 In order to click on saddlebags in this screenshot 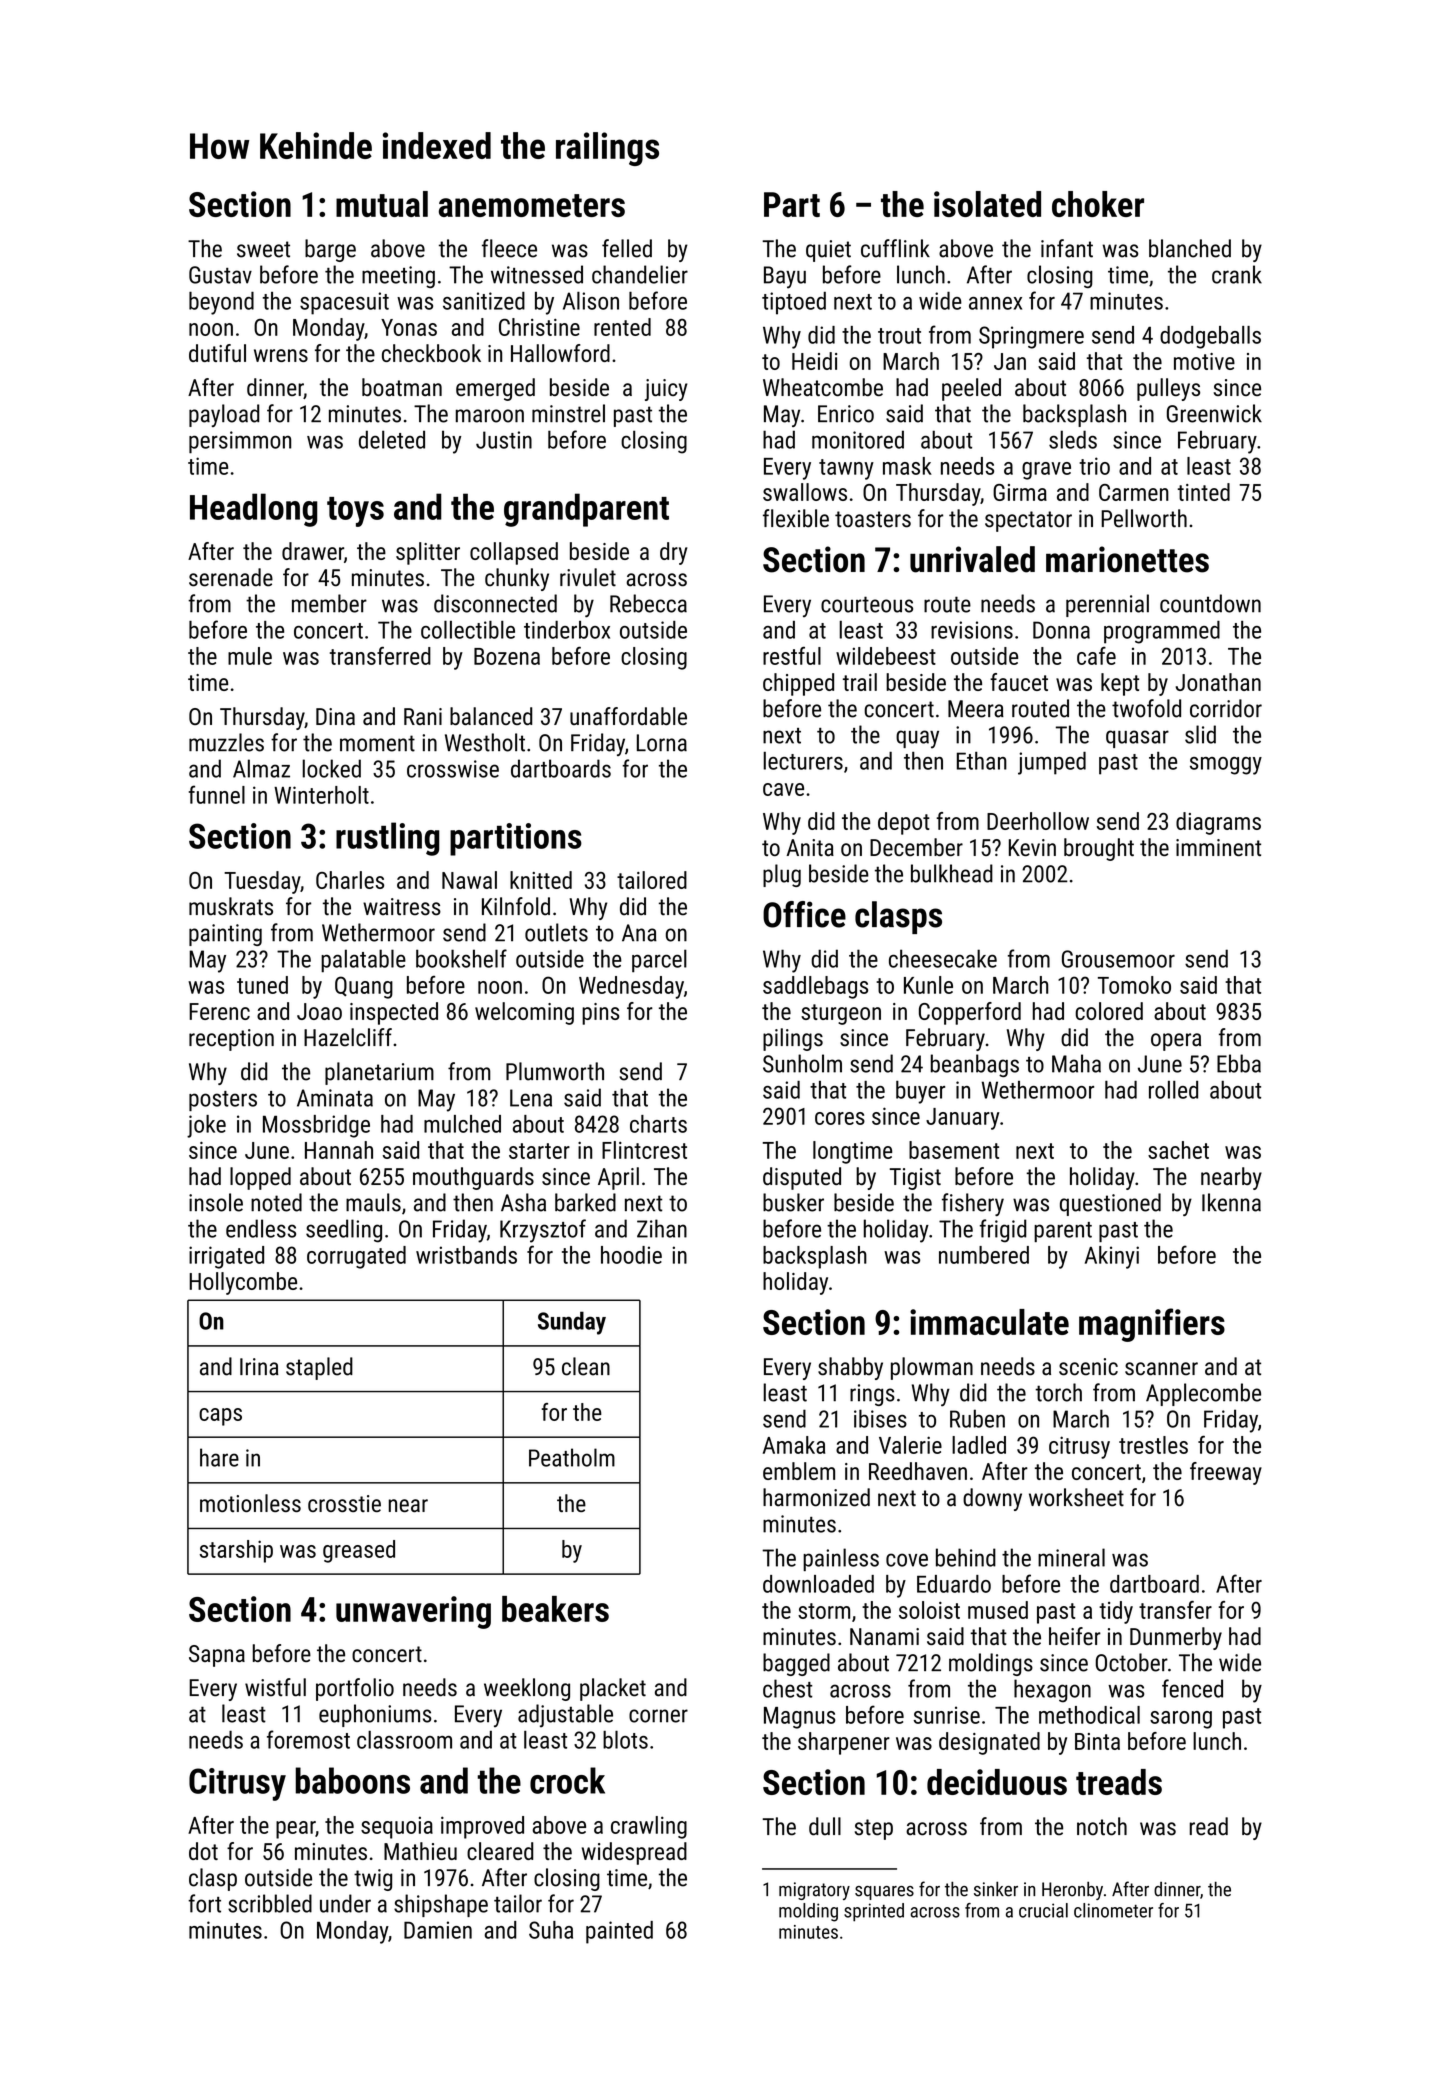, I will do `click(815, 987)`.
